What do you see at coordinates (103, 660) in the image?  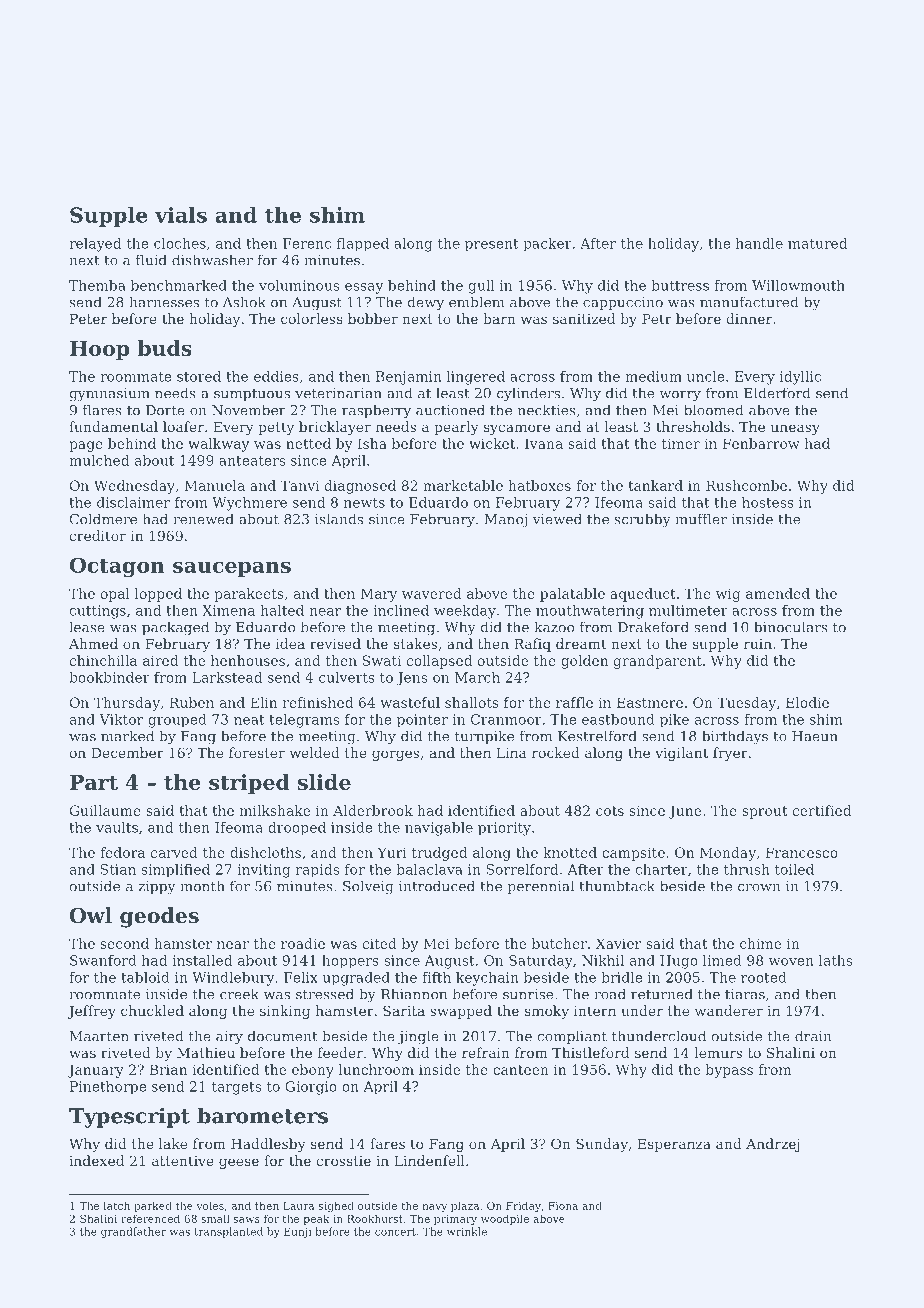 I see `chinchilla` at bounding box center [103, 660].
